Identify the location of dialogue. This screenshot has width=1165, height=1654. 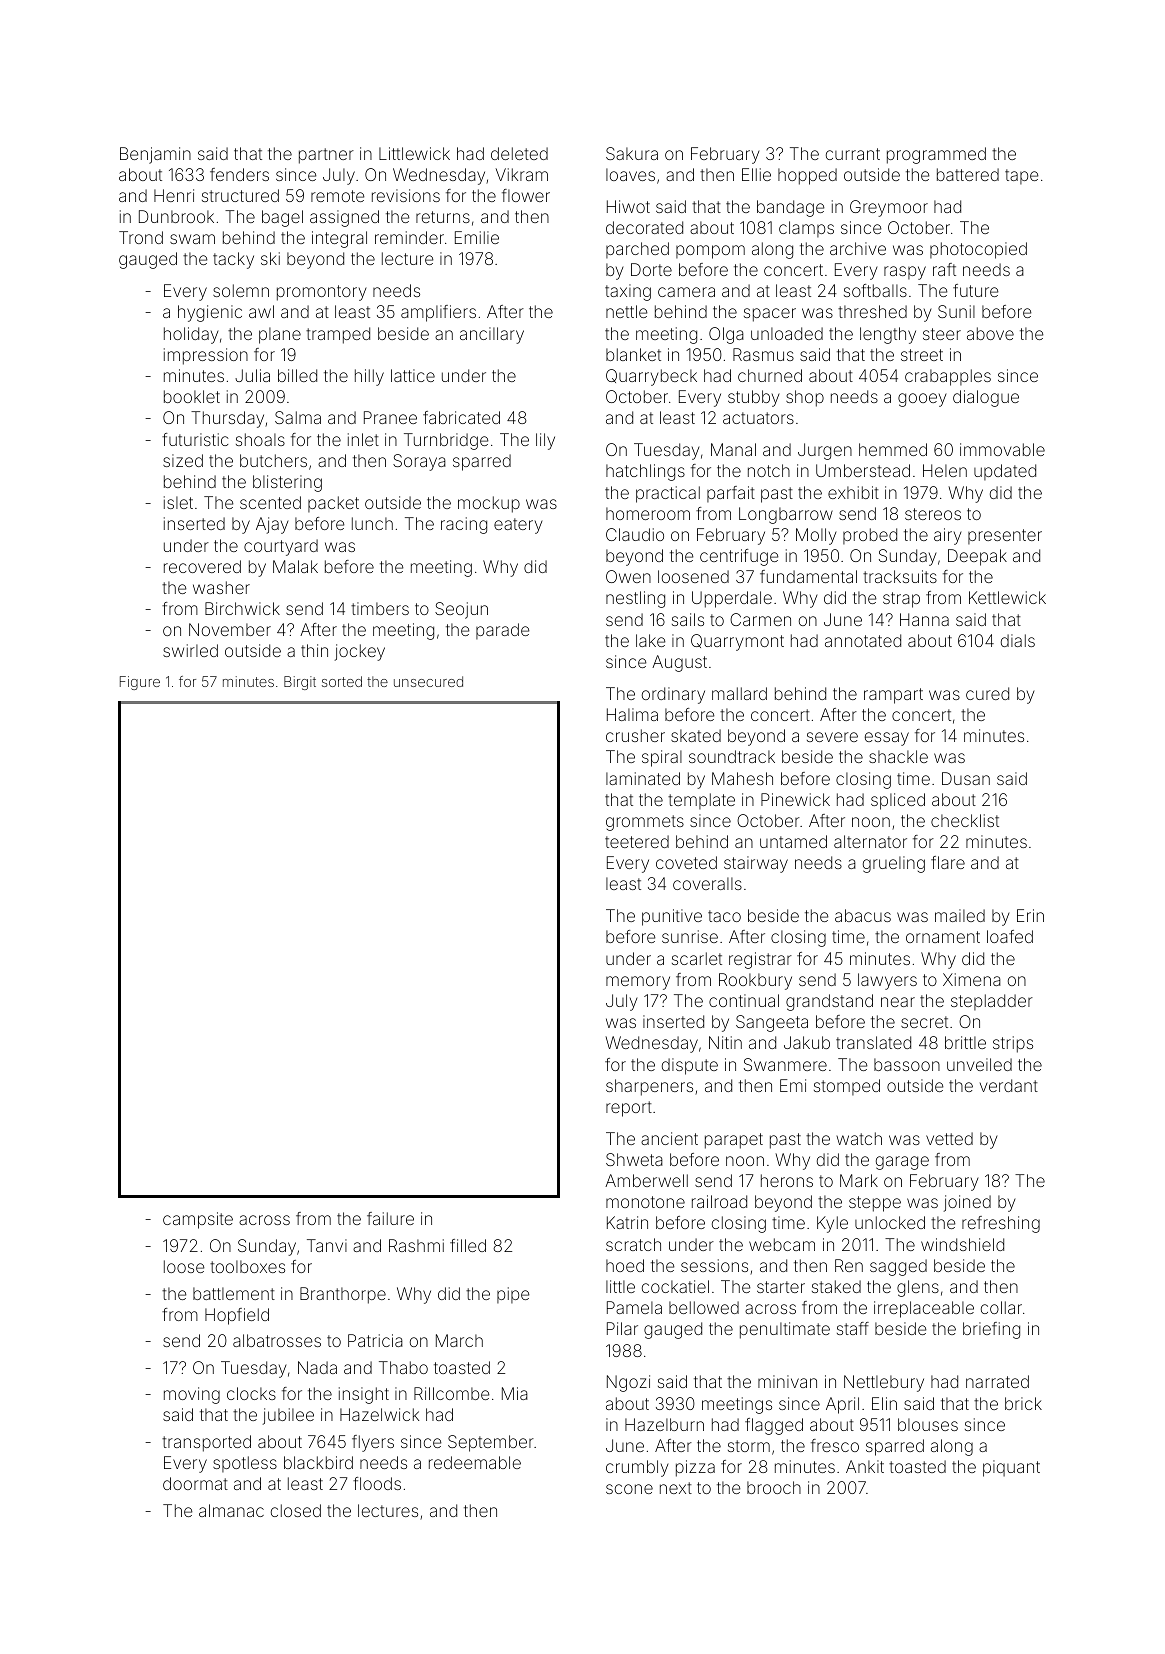
(986, 398).
